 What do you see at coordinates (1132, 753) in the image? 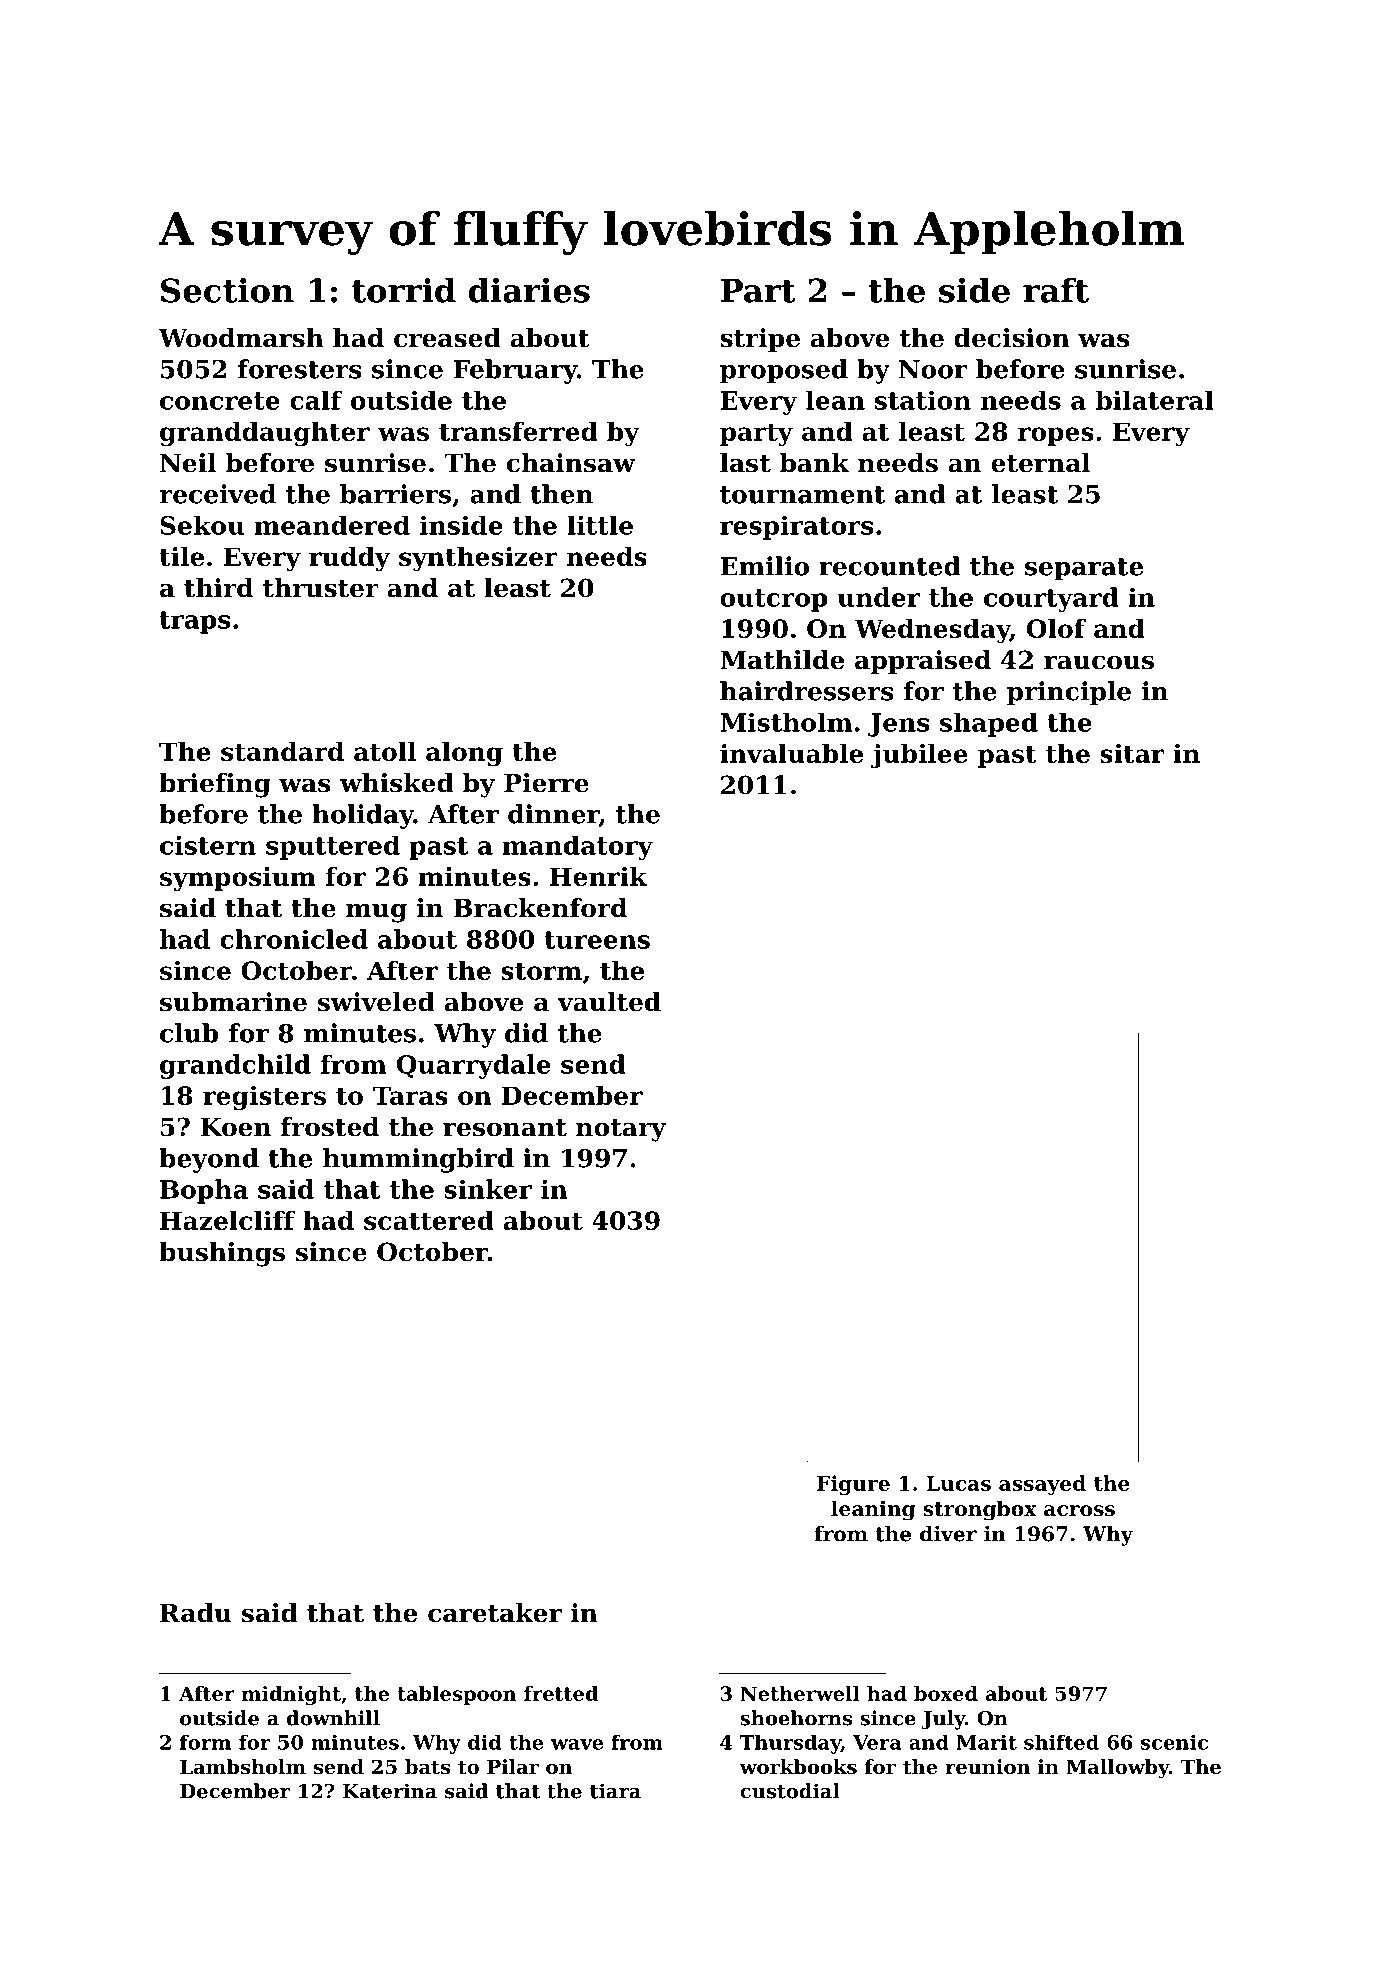
I see `sitar` at bounding box center [1132, 753].
